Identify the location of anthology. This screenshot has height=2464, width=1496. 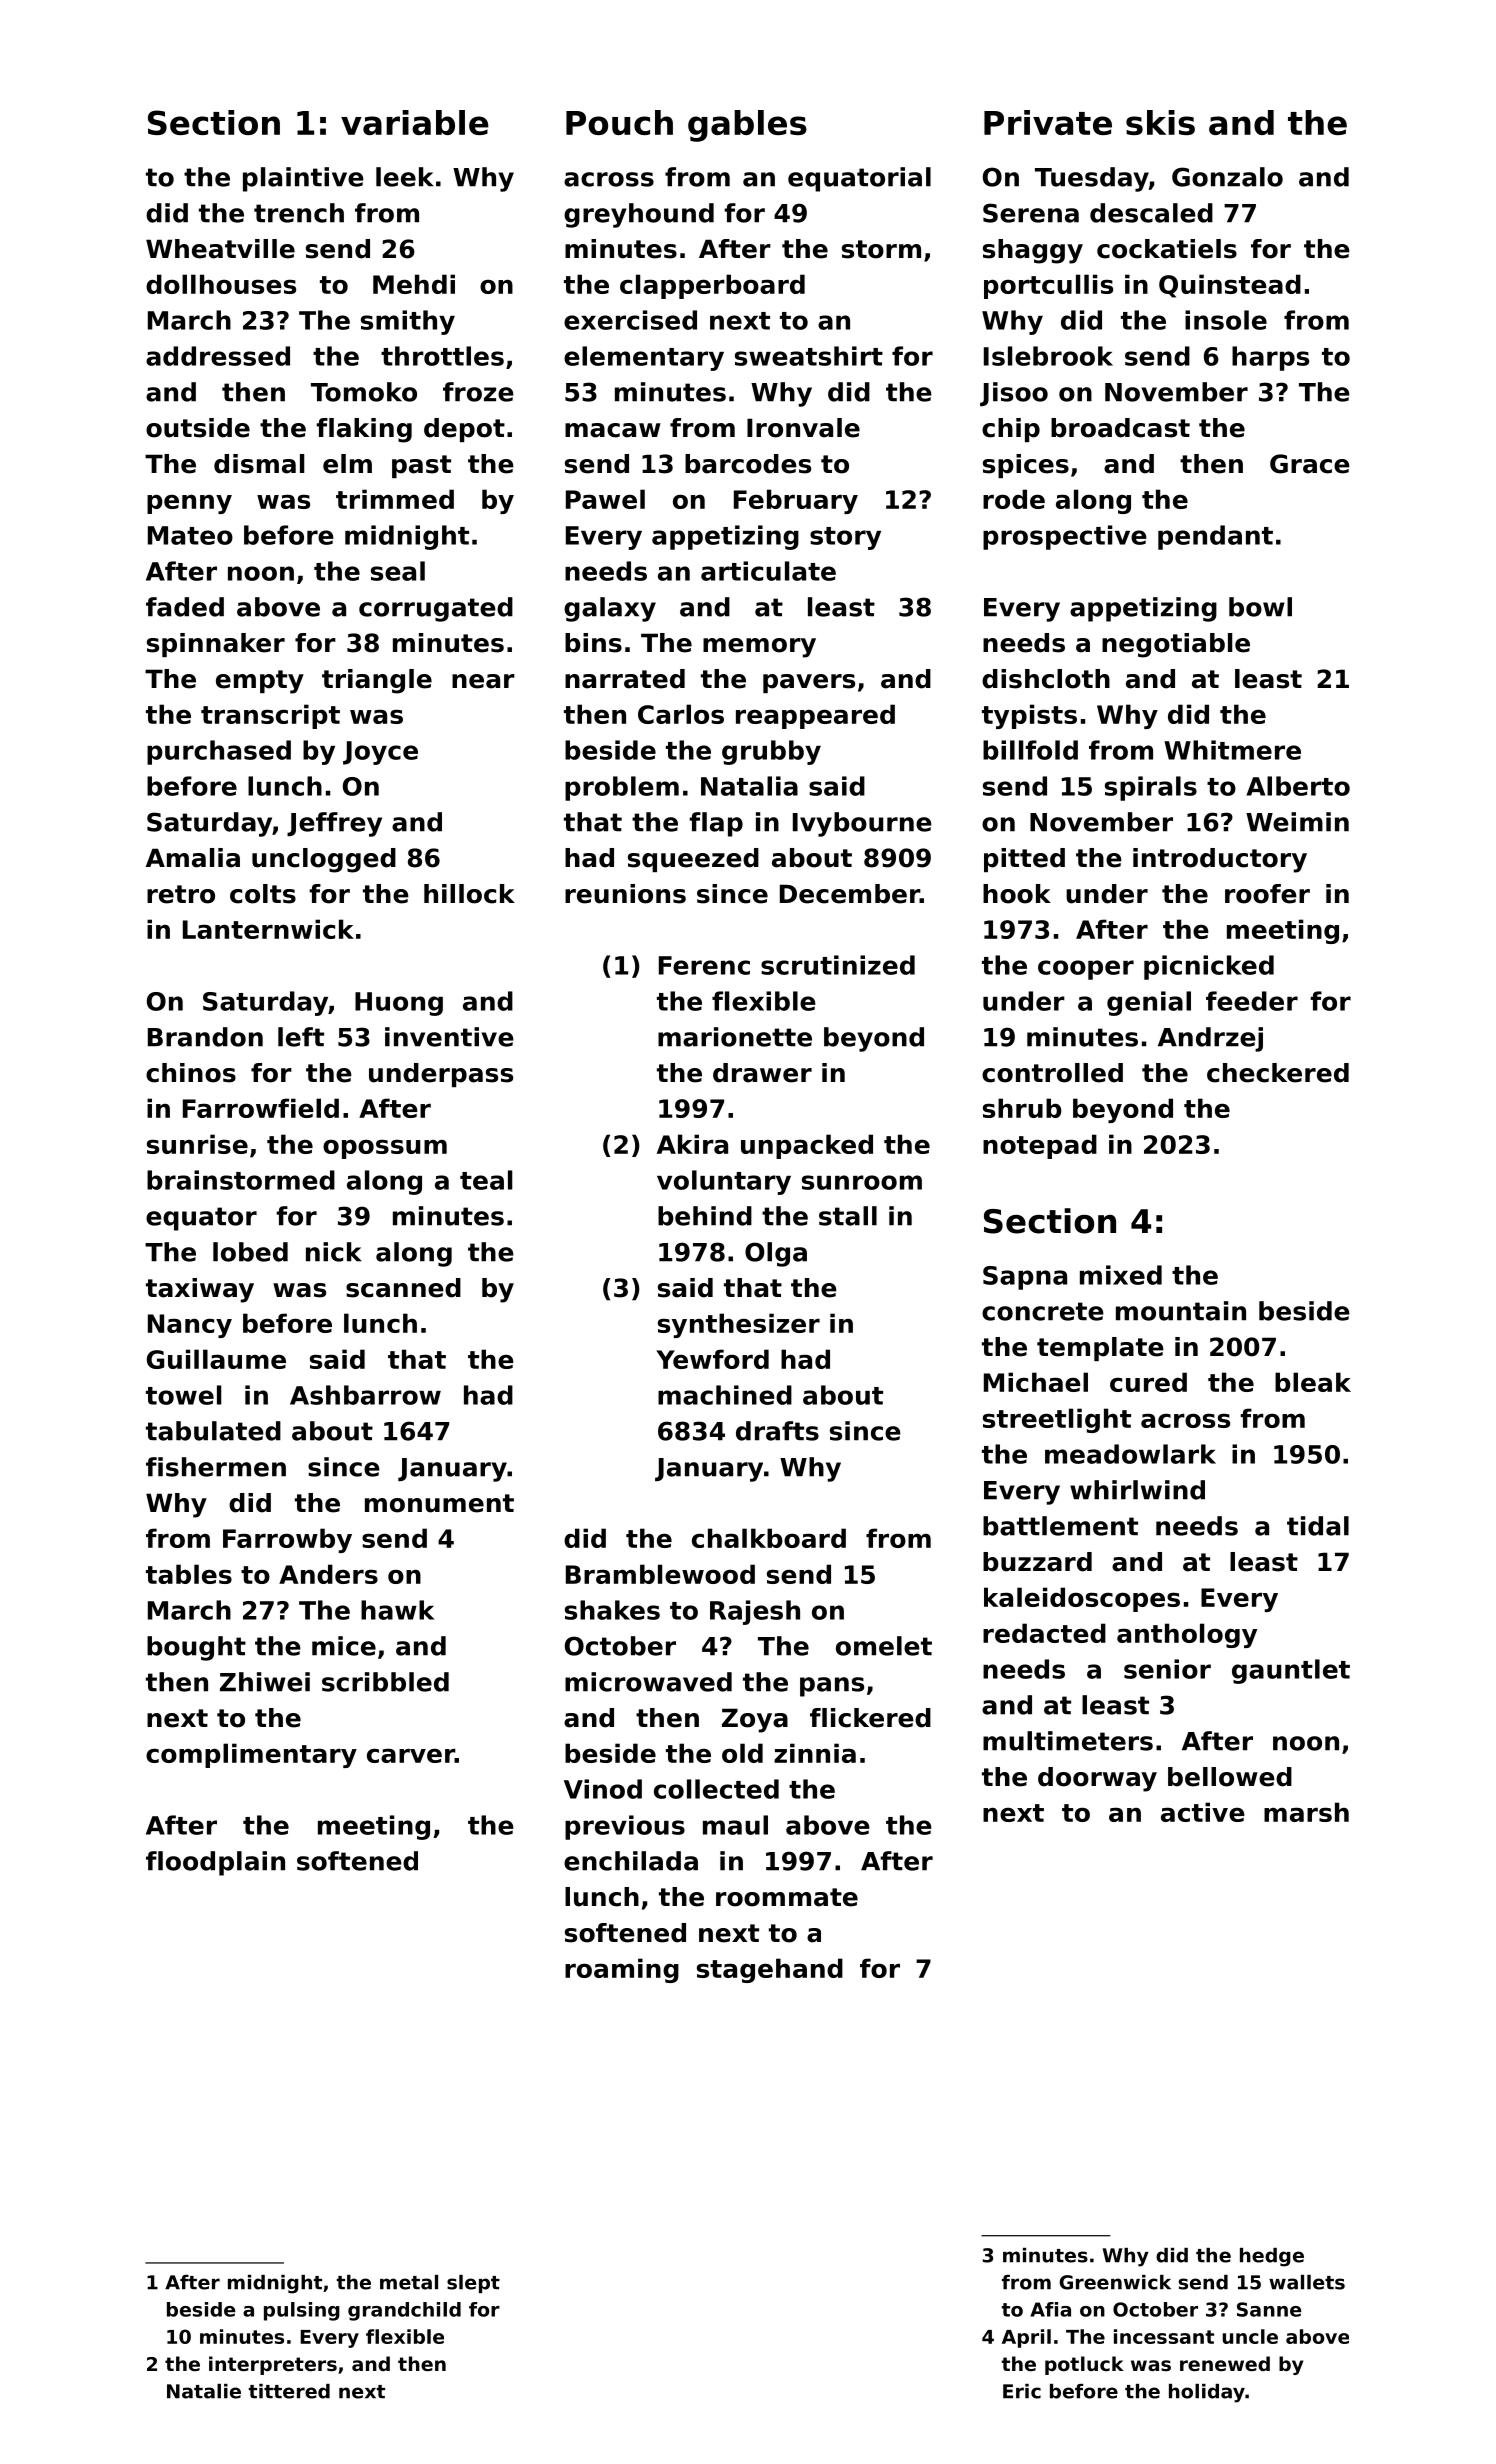
(1187, 1635).
